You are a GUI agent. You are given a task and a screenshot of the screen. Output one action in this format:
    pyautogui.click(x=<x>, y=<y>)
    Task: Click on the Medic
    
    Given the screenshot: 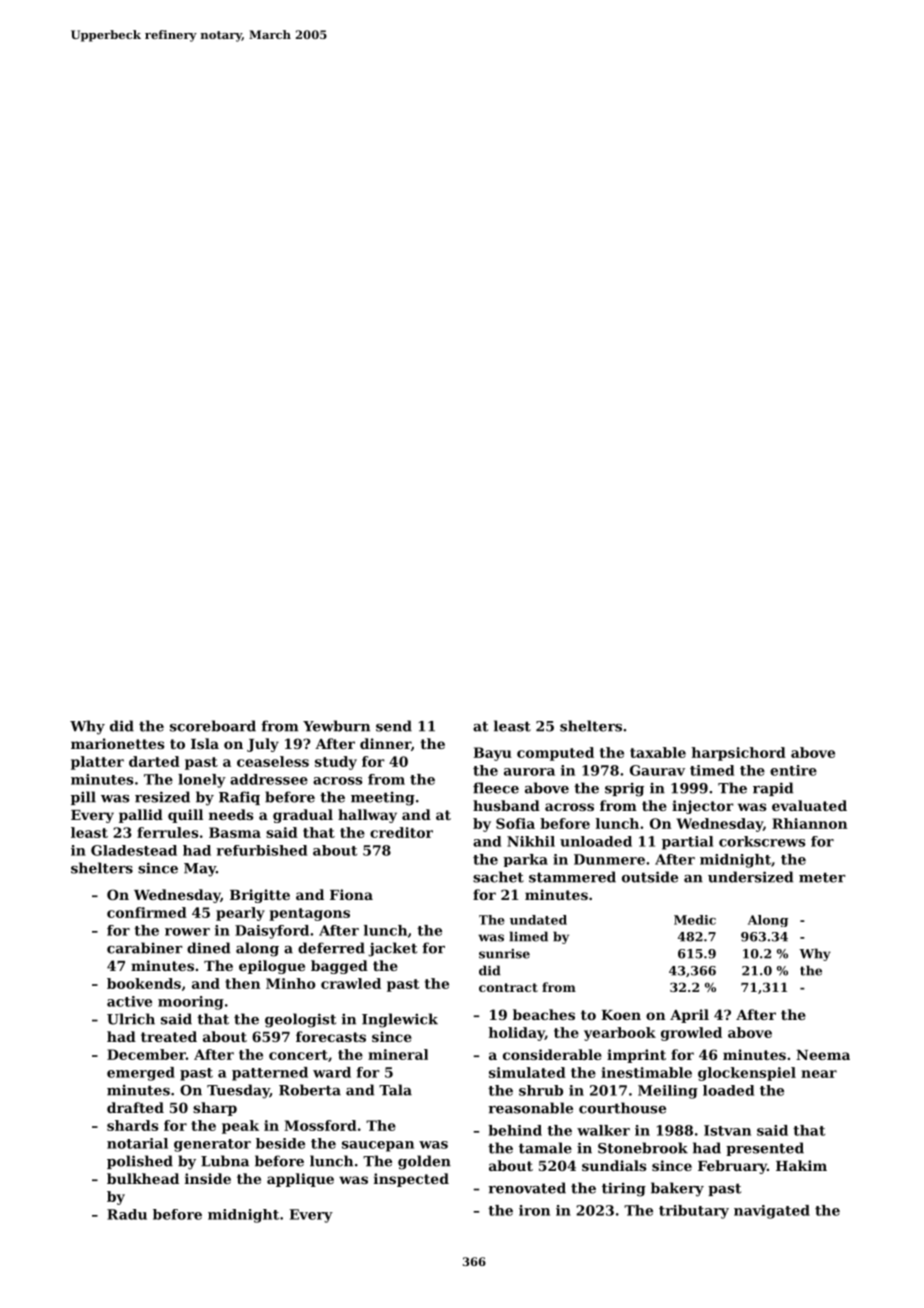 What is the action you would take?
    pyautogui.click(x=695, y=920)
